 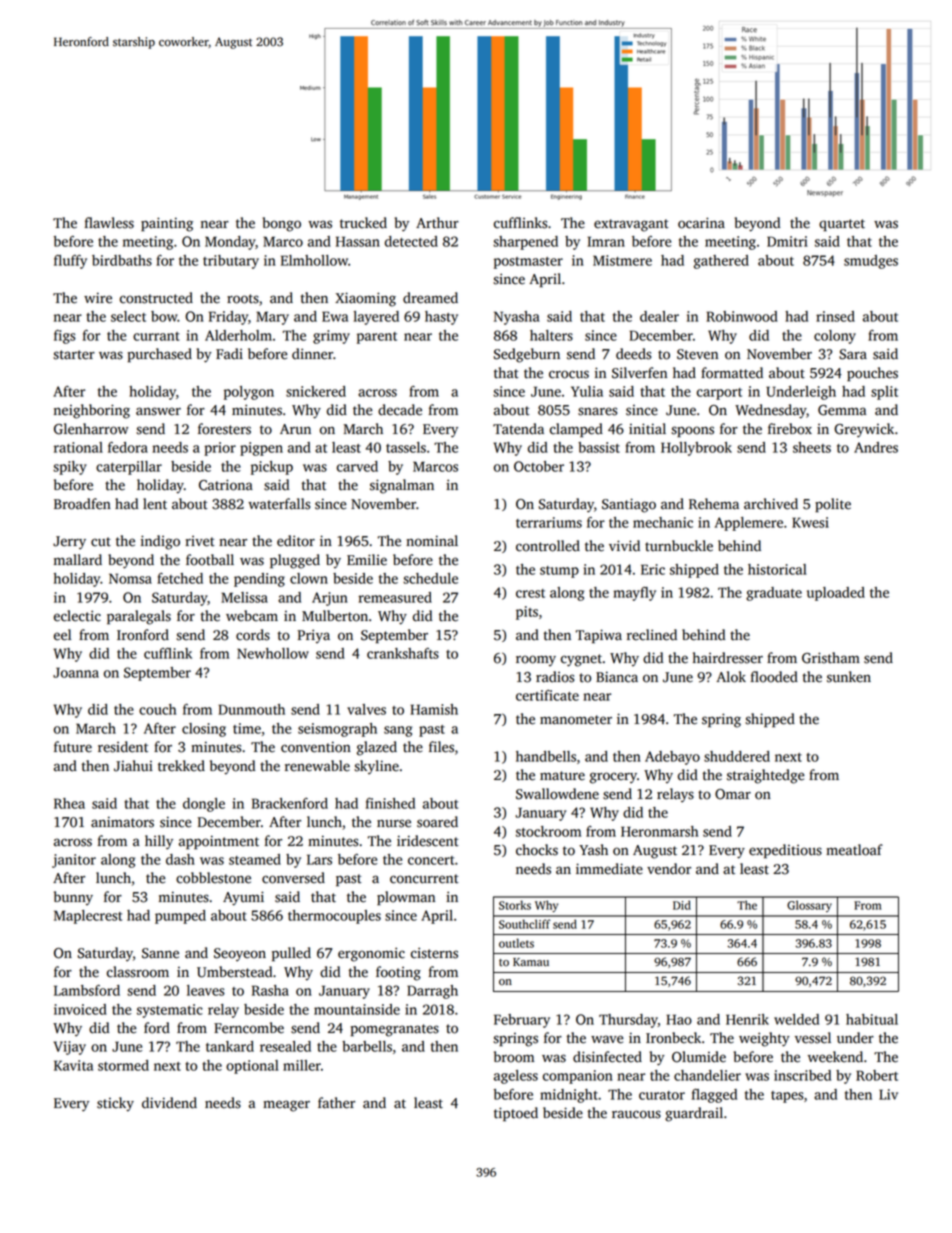 I want to click on Jerry, so click(x=69, y=542).
